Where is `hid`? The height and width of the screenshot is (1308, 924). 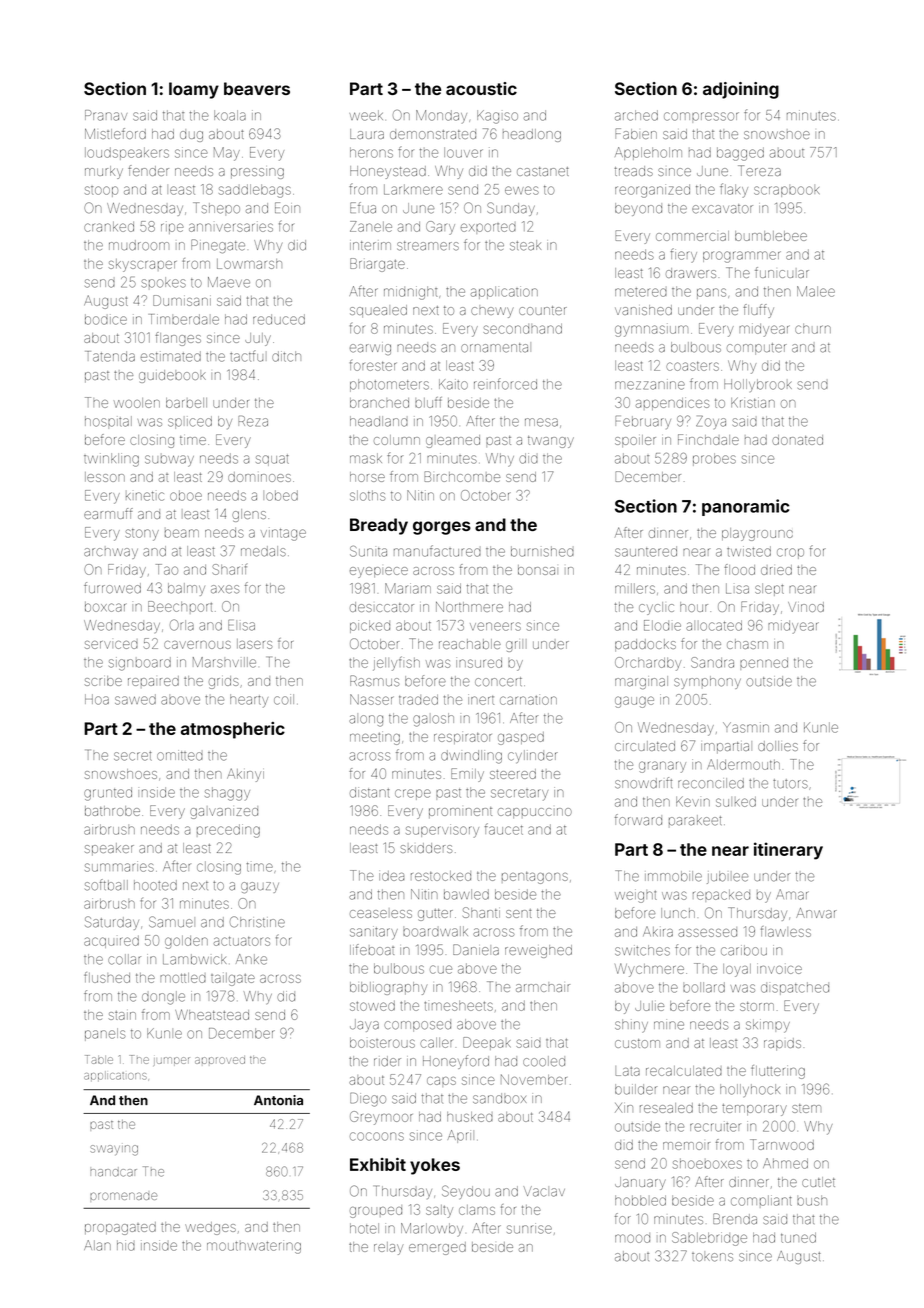 hid is located at coordinates (126, 1245).
